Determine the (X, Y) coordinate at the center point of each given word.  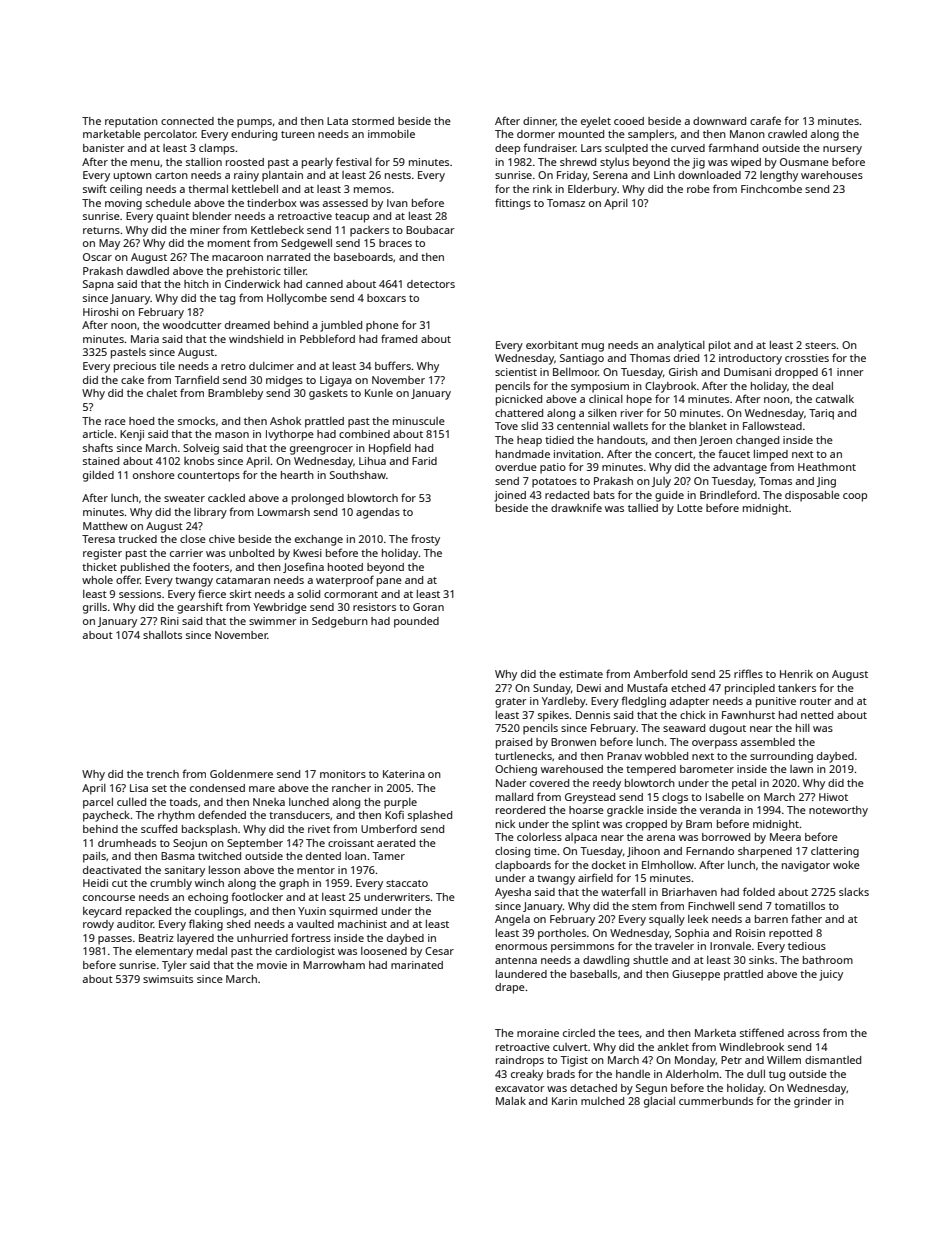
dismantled (833, 1060)
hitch (196, 284)
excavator (520, 1088)
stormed (373, 121)
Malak (511, 1101)
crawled (787, 134)
